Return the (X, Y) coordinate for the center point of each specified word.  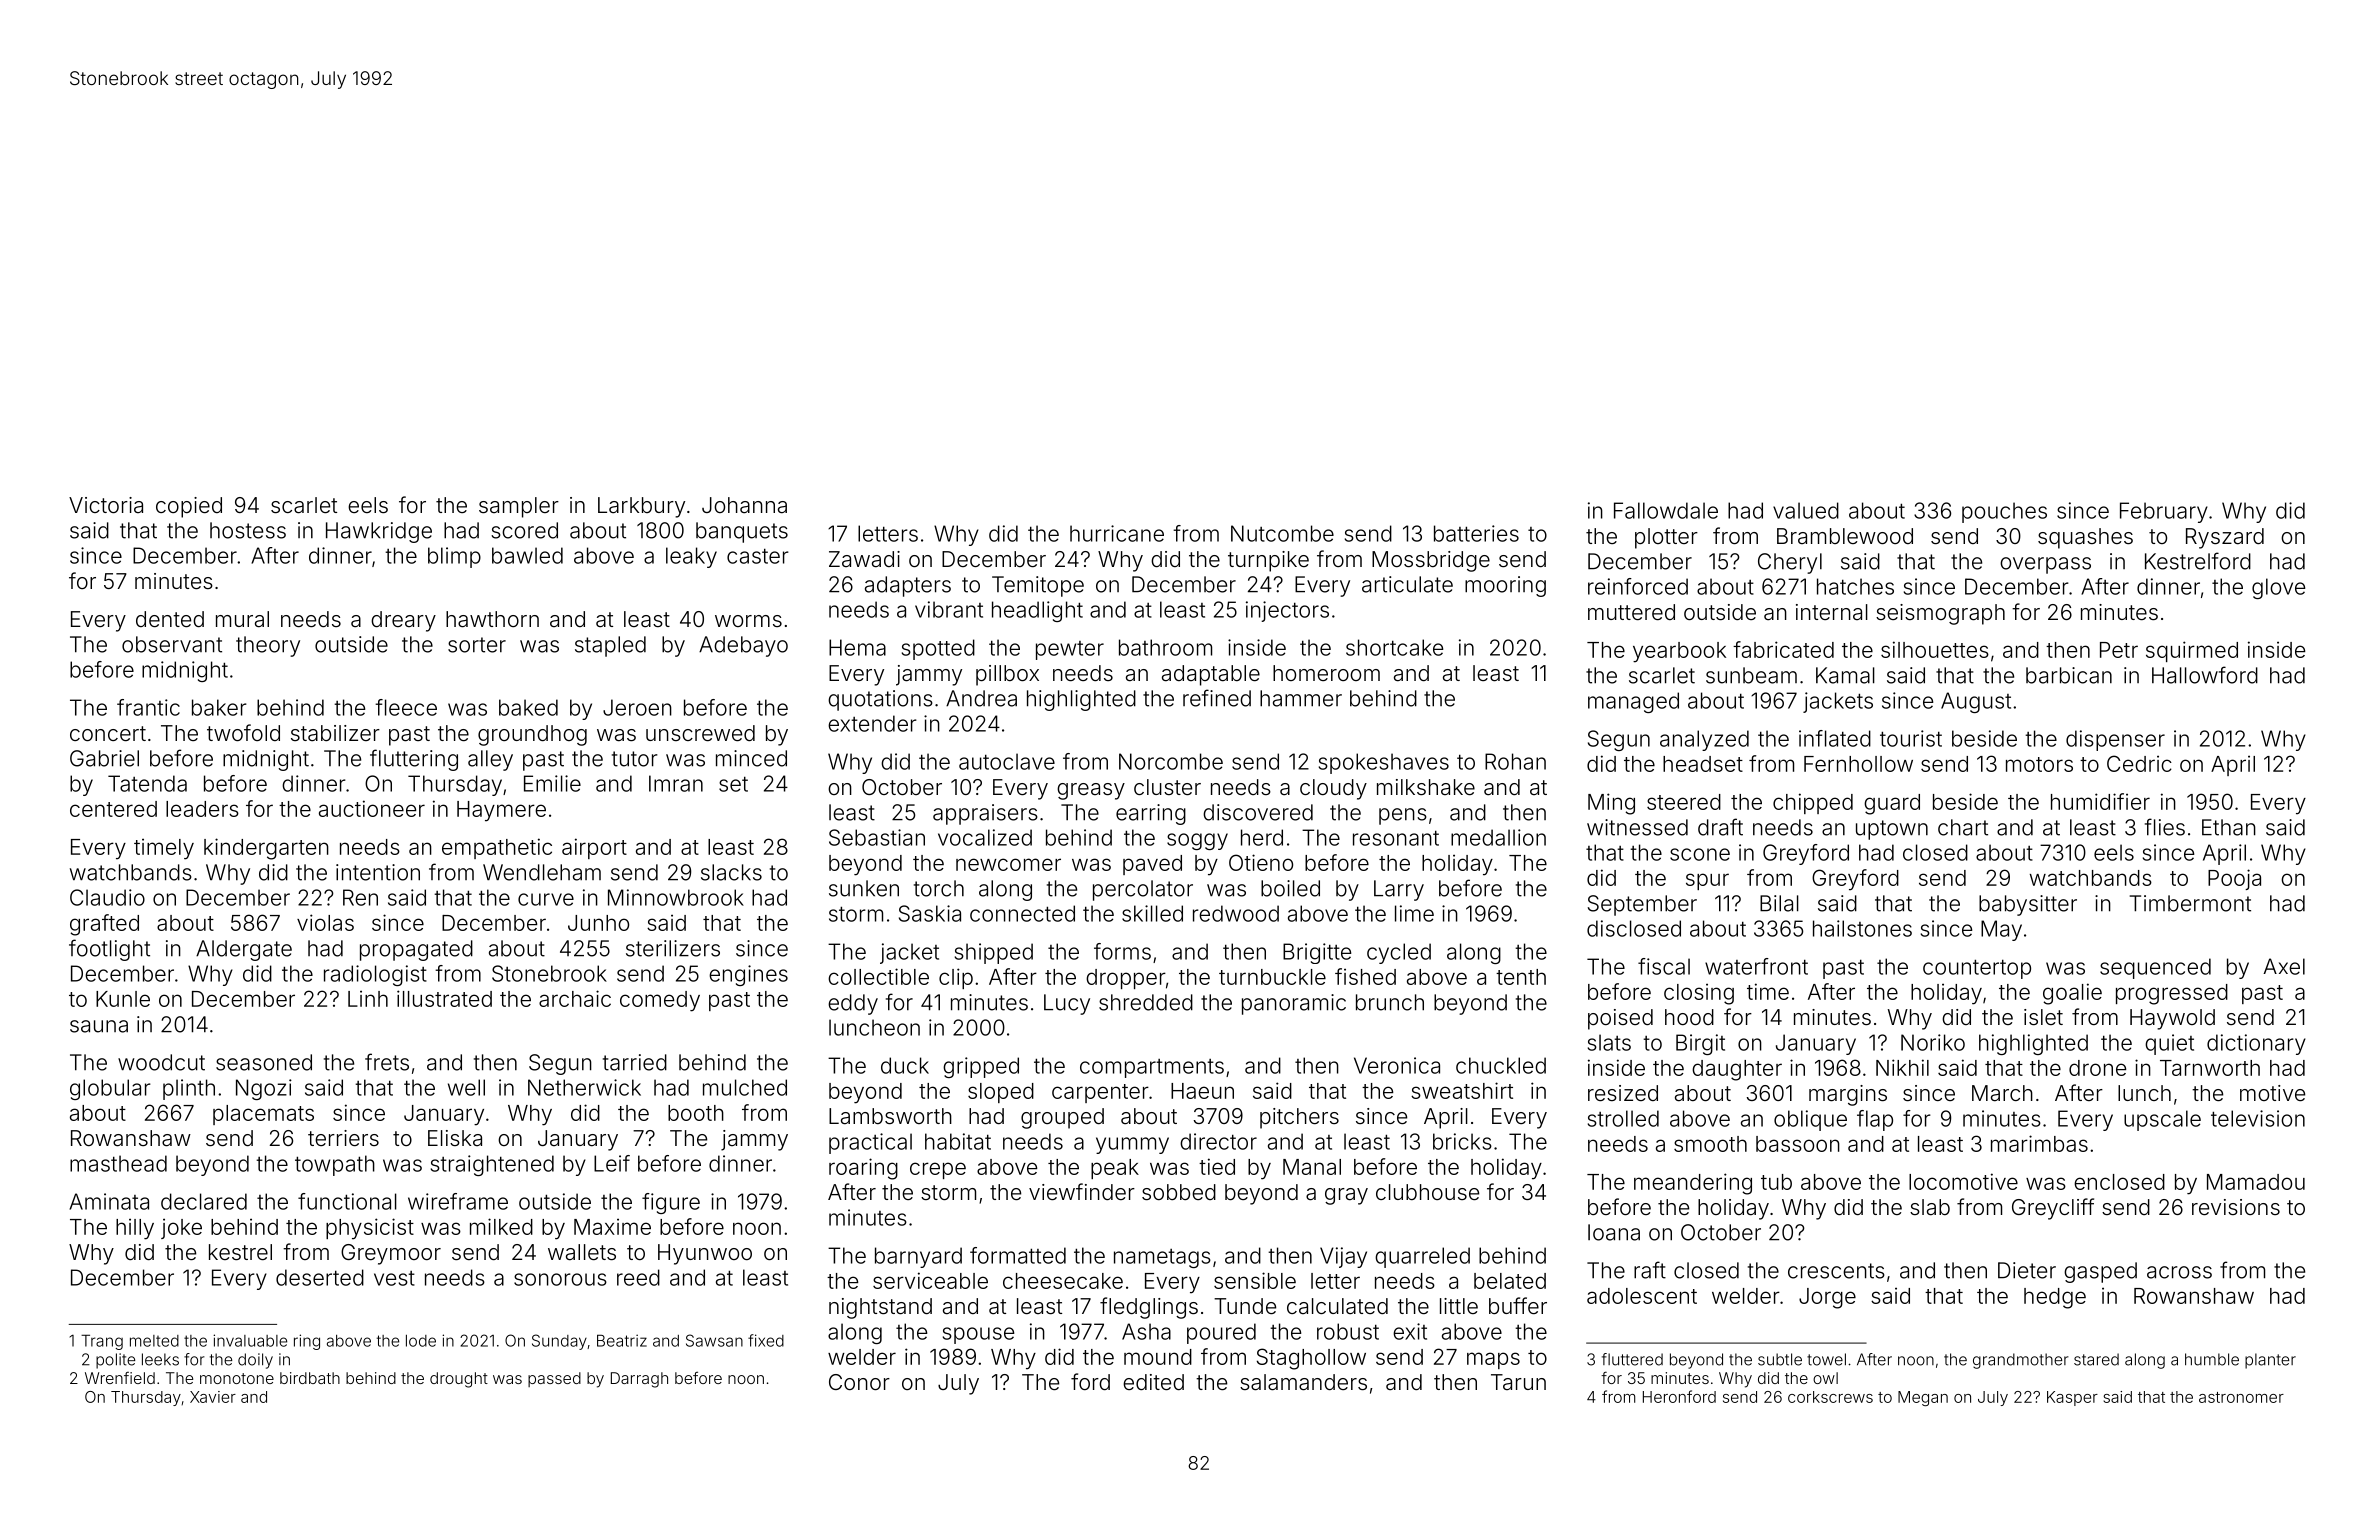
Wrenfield (120, 1378)
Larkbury (641, 507)
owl (1825, 1378)
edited (1153, 1382)
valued (1806, 510)
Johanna (744, 505)
